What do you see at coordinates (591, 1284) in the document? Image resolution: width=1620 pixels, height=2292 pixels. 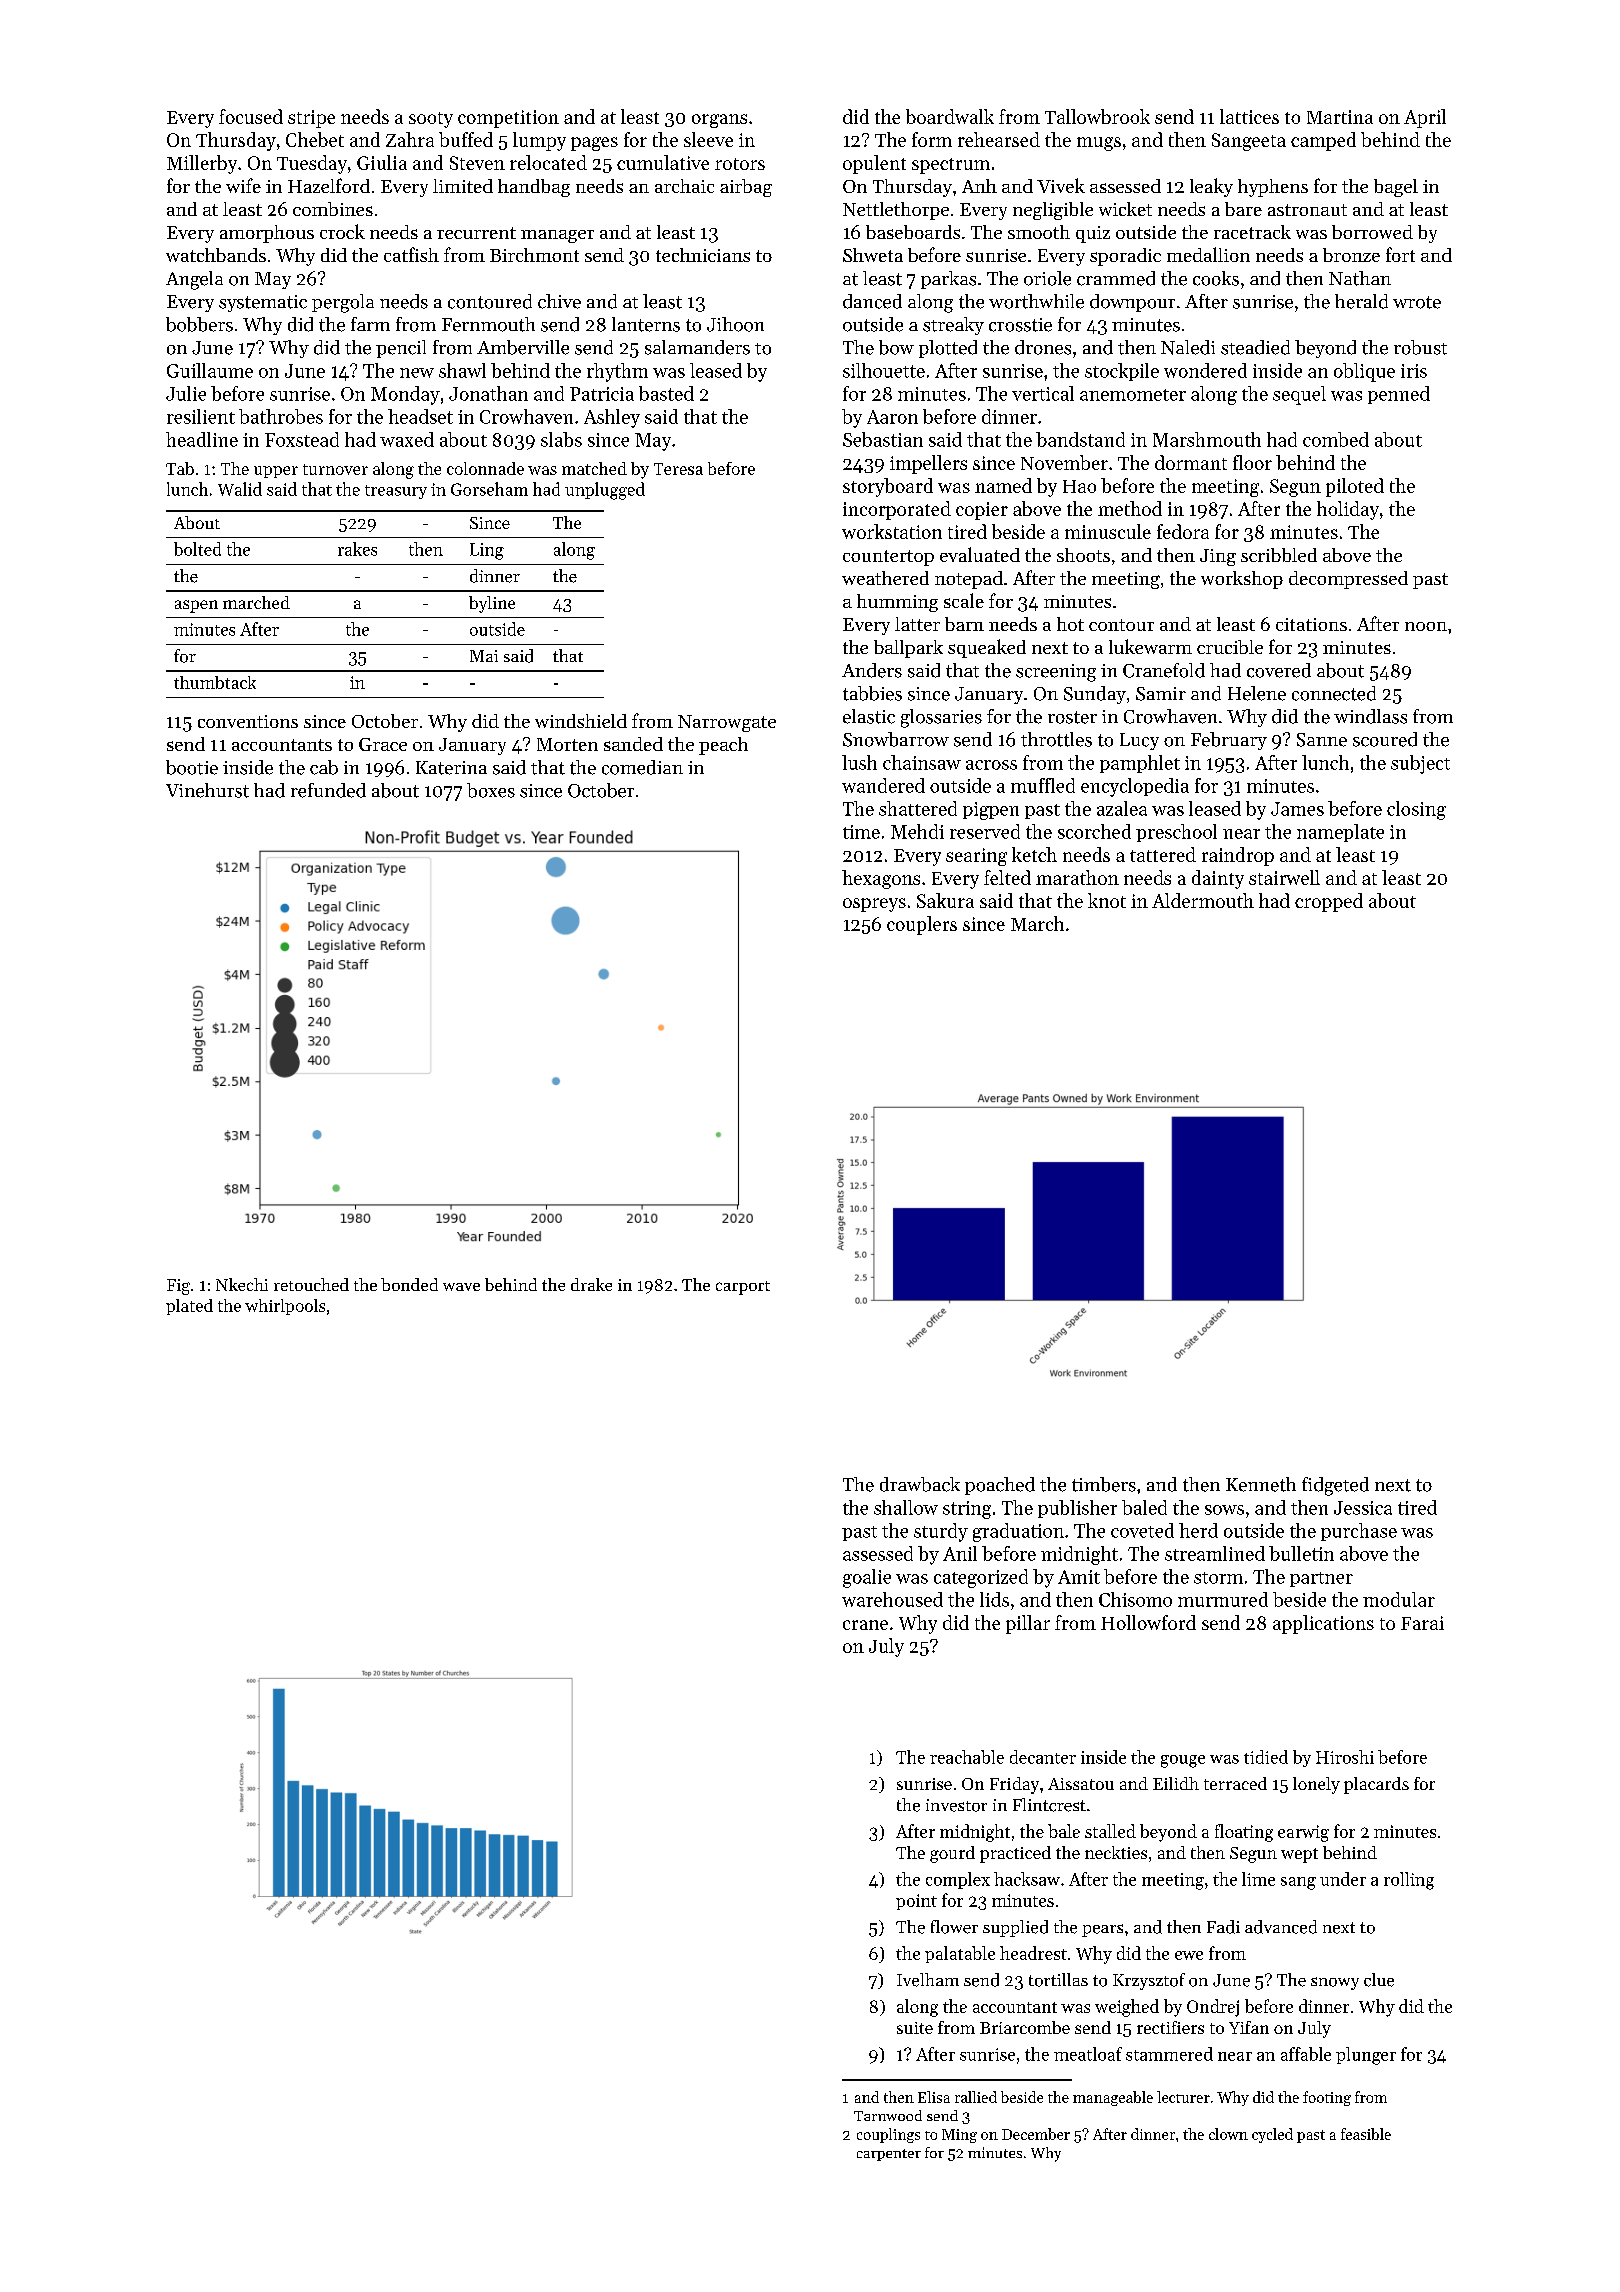 I see `drake` at bounding box center [591, 1284].
